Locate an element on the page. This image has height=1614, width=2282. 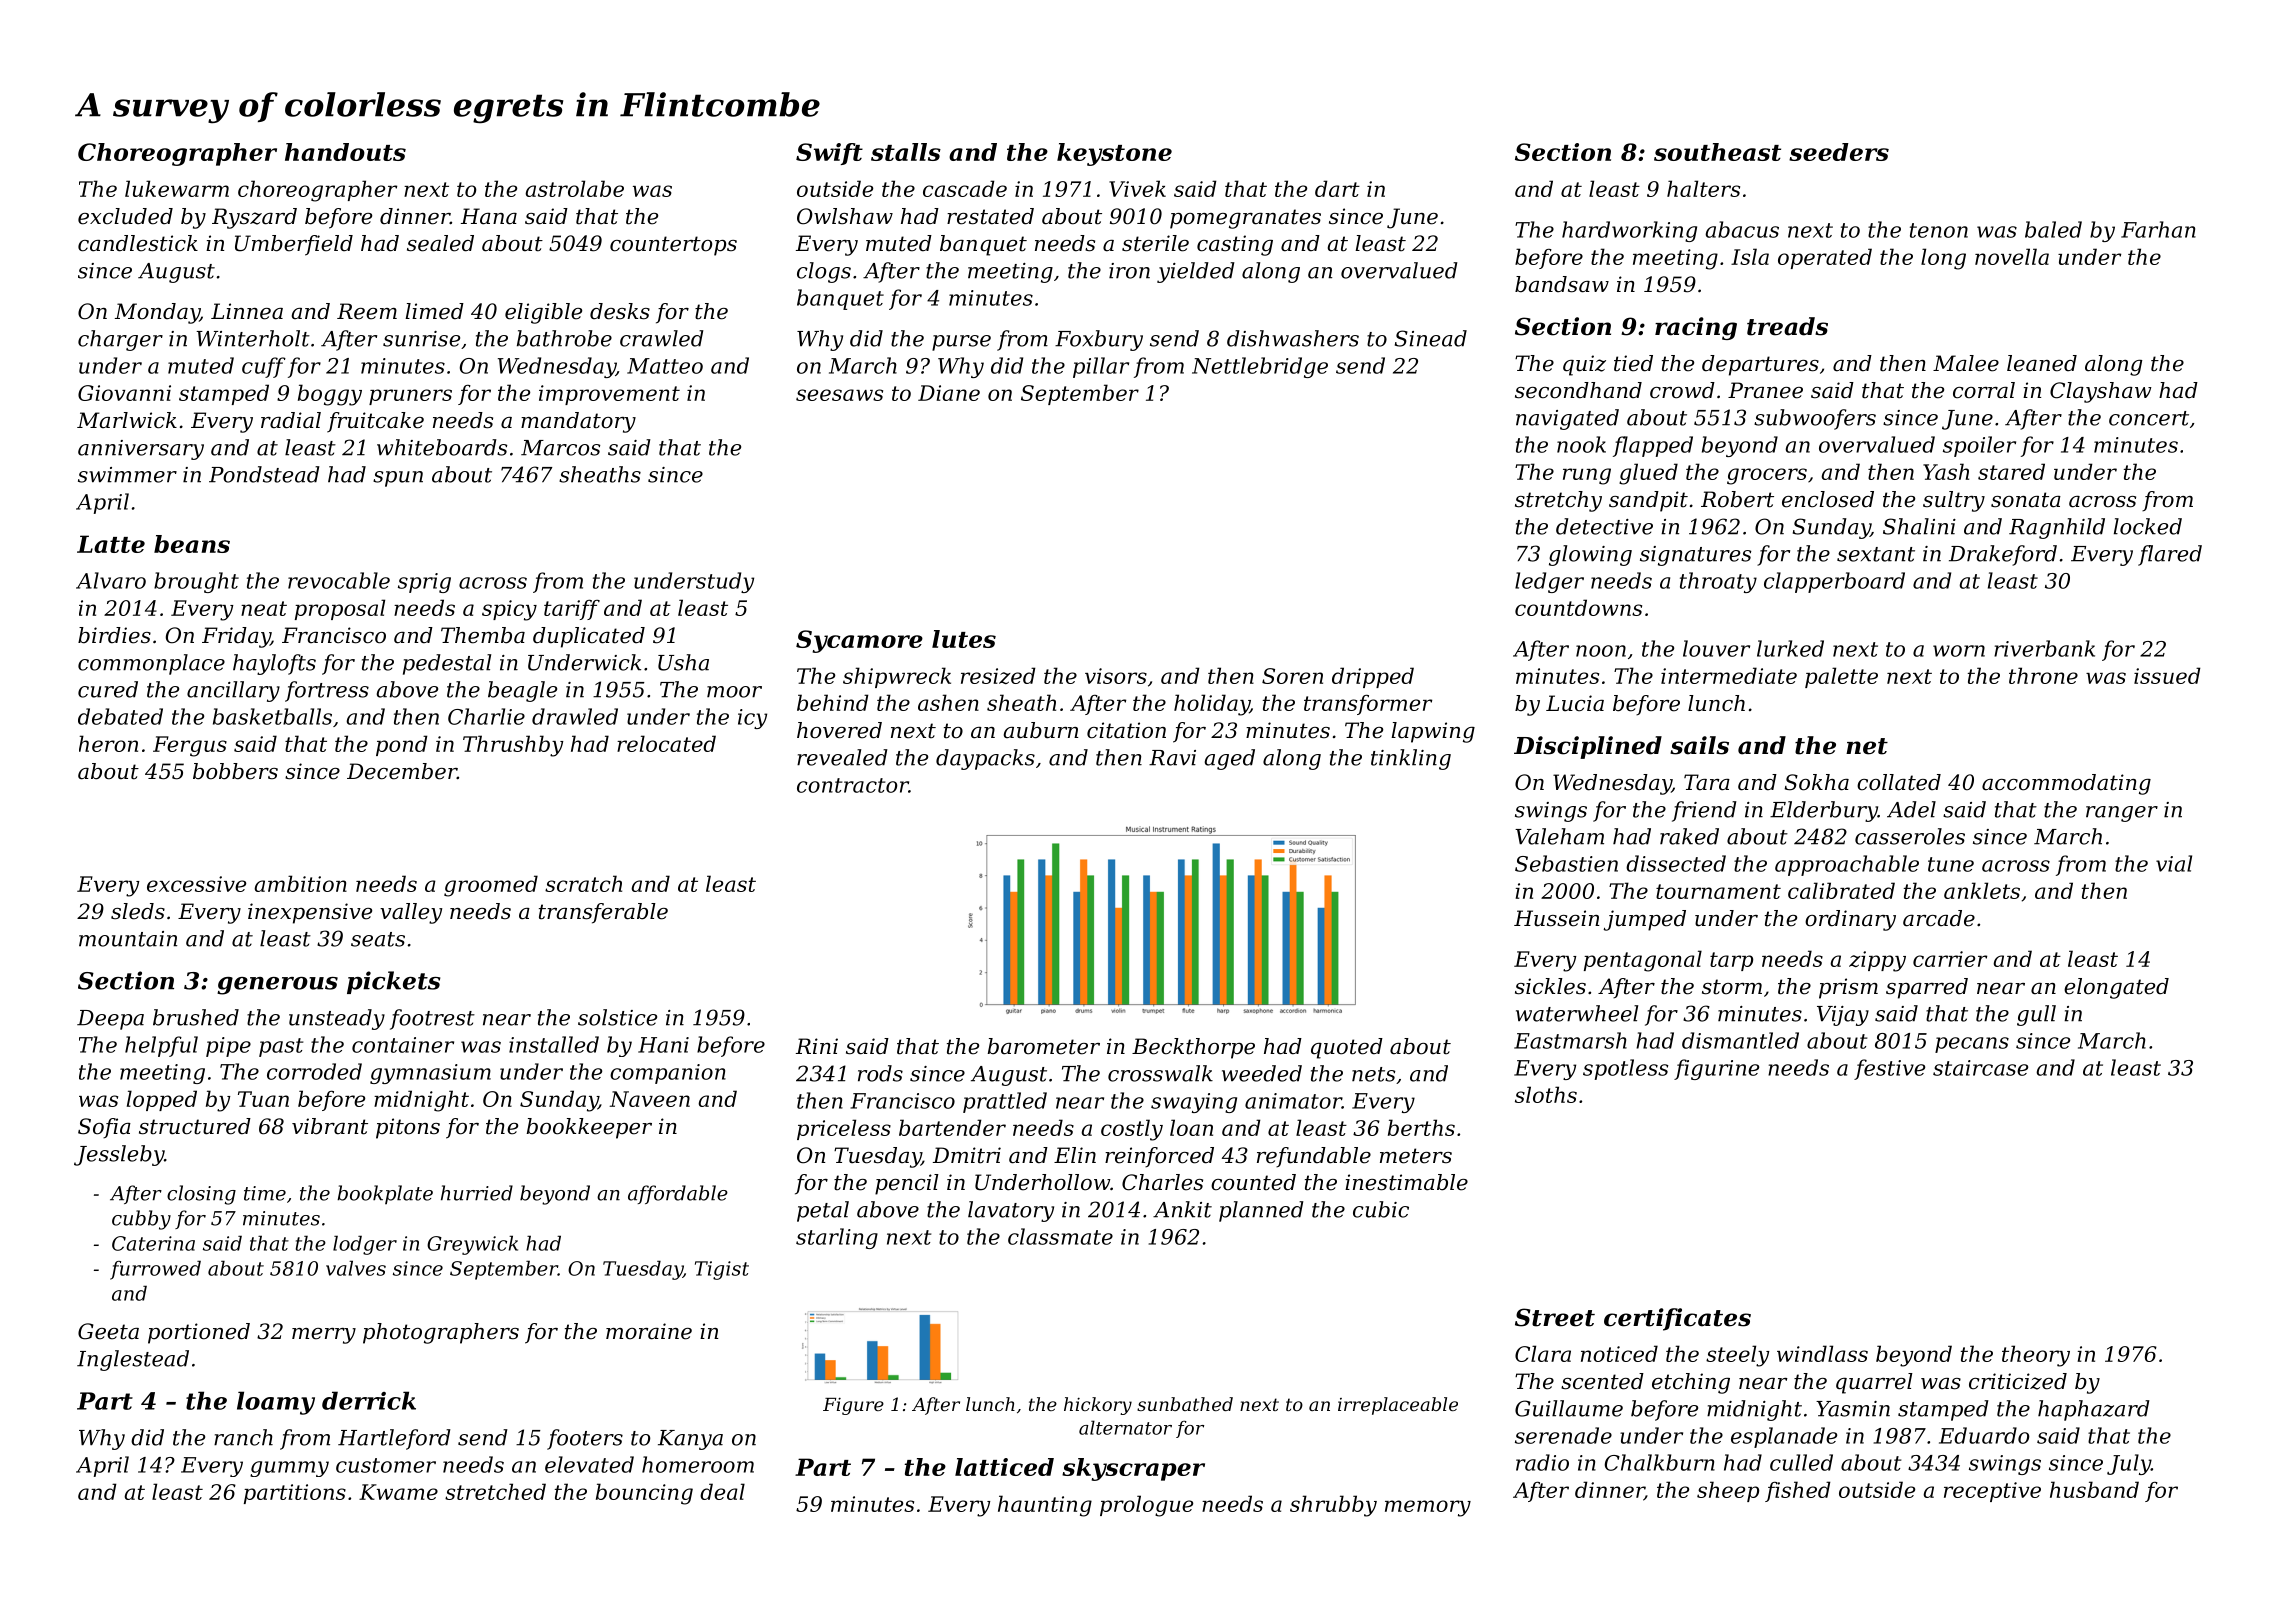
certificates is located at coordinates (1677, 1319).
